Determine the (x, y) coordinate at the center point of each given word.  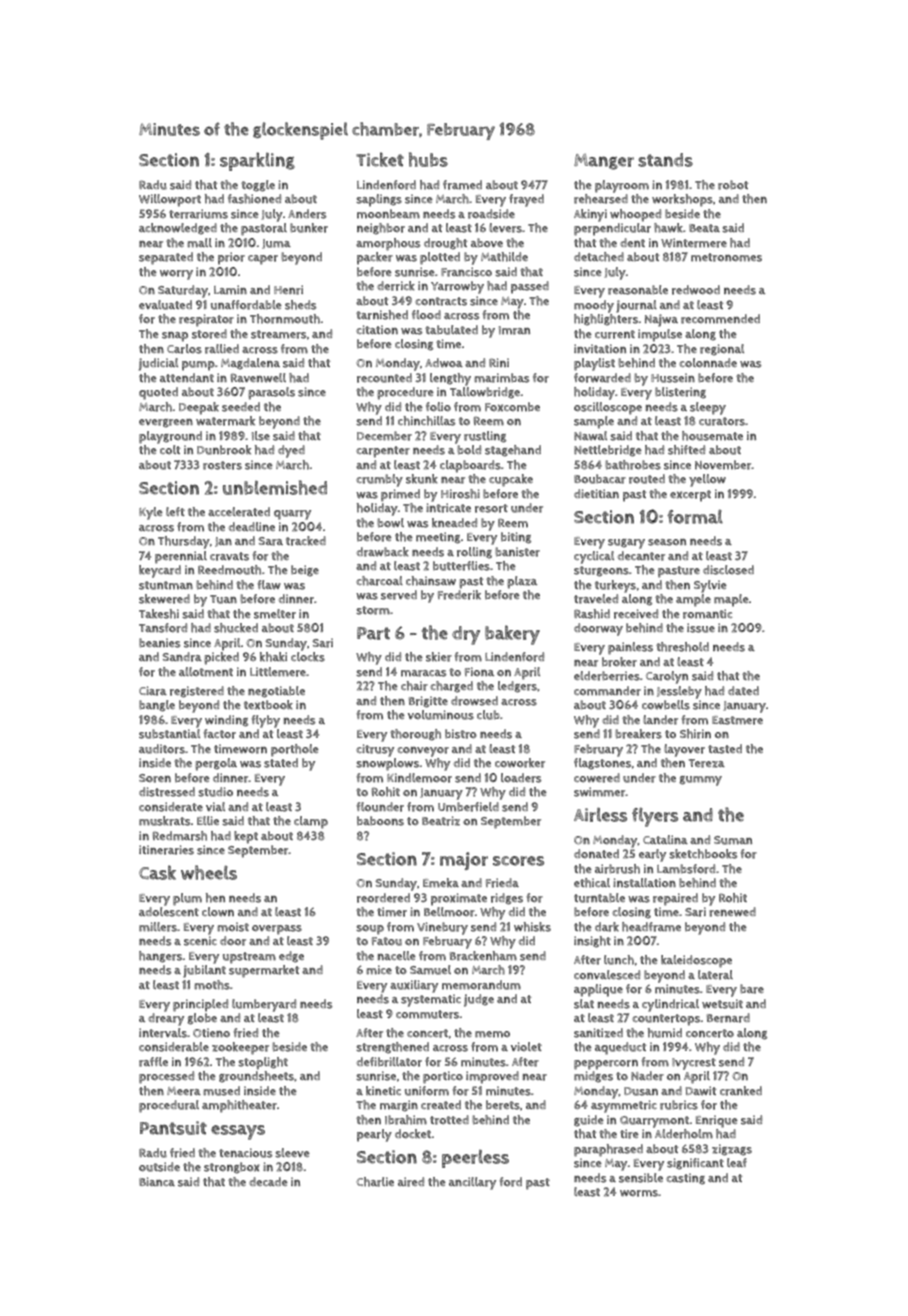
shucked (236, 628)
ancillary (472, 1183)
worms (639, 1193)
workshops (682, 200)
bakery (512, 635)
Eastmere (737, 720)
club (488, 715)
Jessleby (679, 692)
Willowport (170, 200)
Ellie (208, 820)
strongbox (232, 1168)
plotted (440, 258)
